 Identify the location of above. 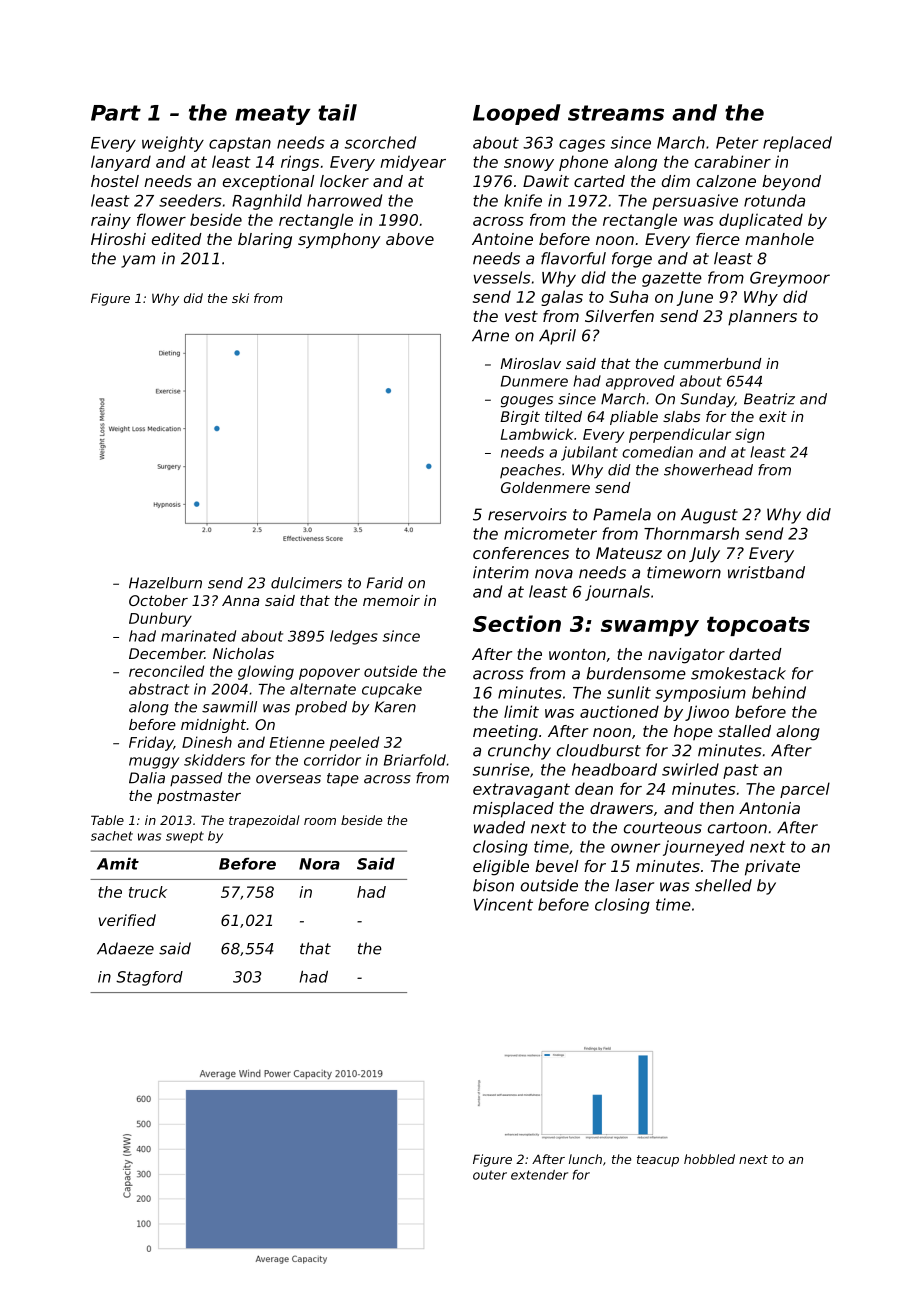
(410, 239).
